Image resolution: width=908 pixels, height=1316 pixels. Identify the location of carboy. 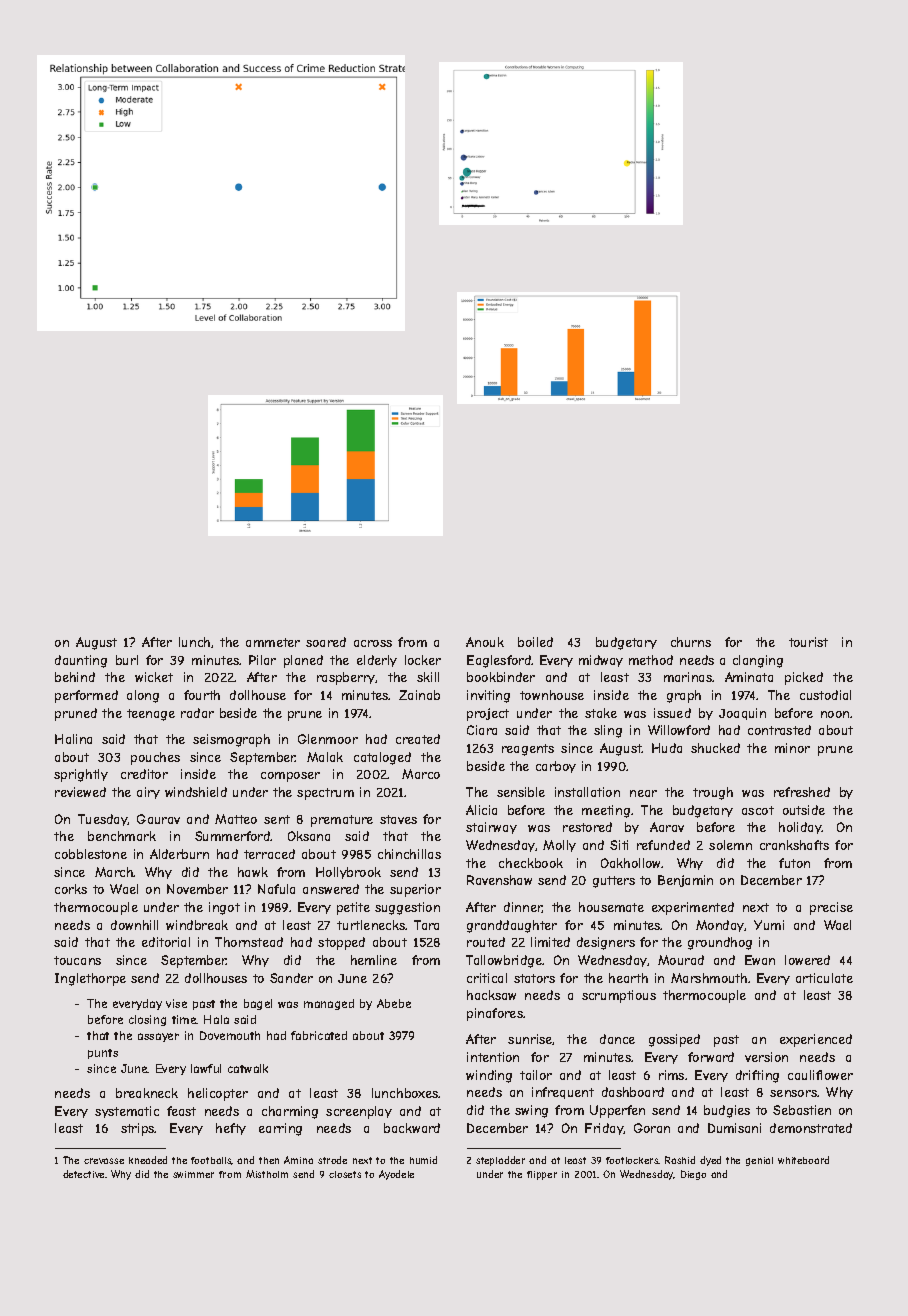
(556, 767).
